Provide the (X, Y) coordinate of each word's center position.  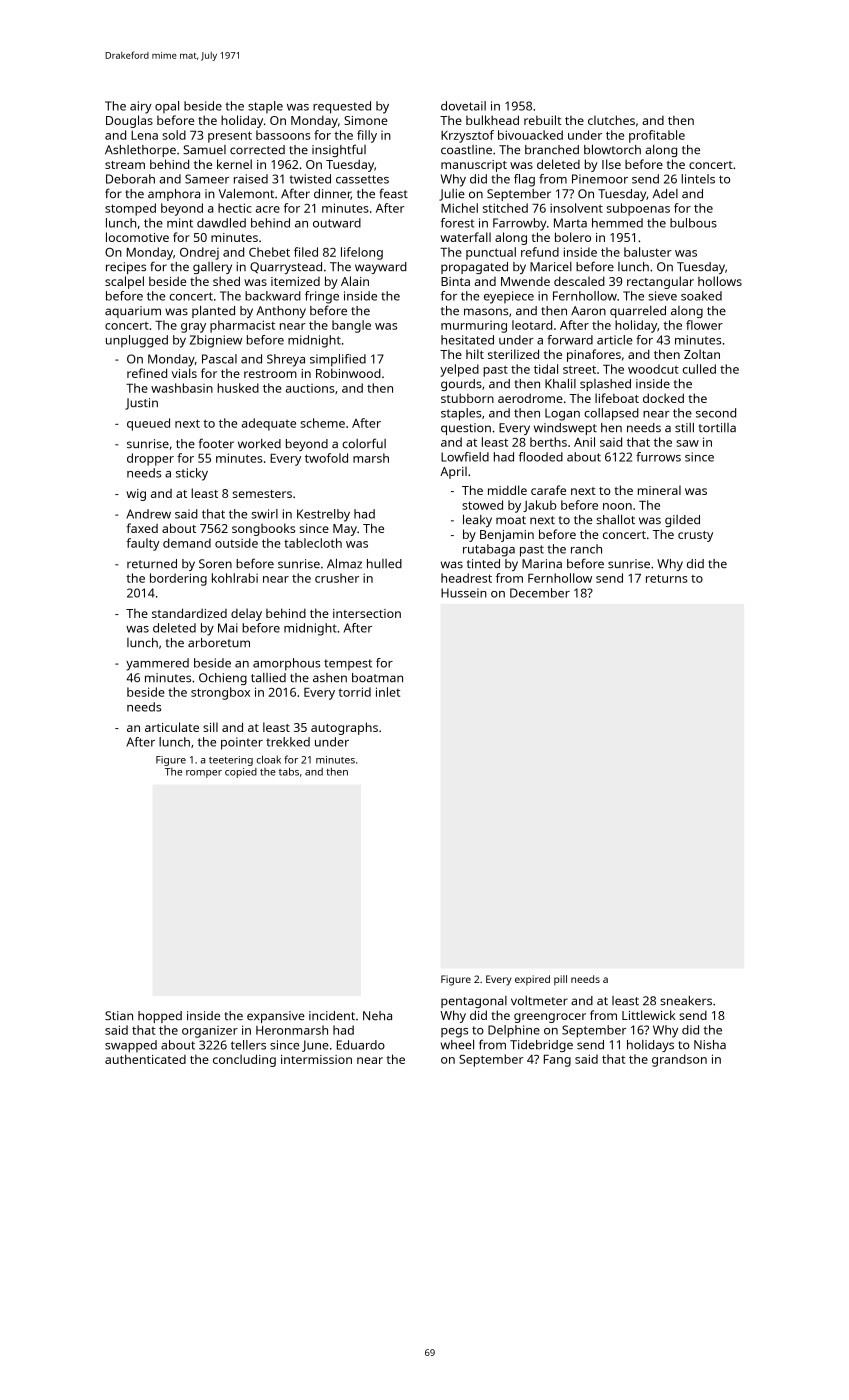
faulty (143, 544)
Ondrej (199, 253)
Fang (557, 1061)
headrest (466, 578)
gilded (682, 521)
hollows (720, 281)
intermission (316, 1059)
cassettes (362, 179)
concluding (244, 1060)
